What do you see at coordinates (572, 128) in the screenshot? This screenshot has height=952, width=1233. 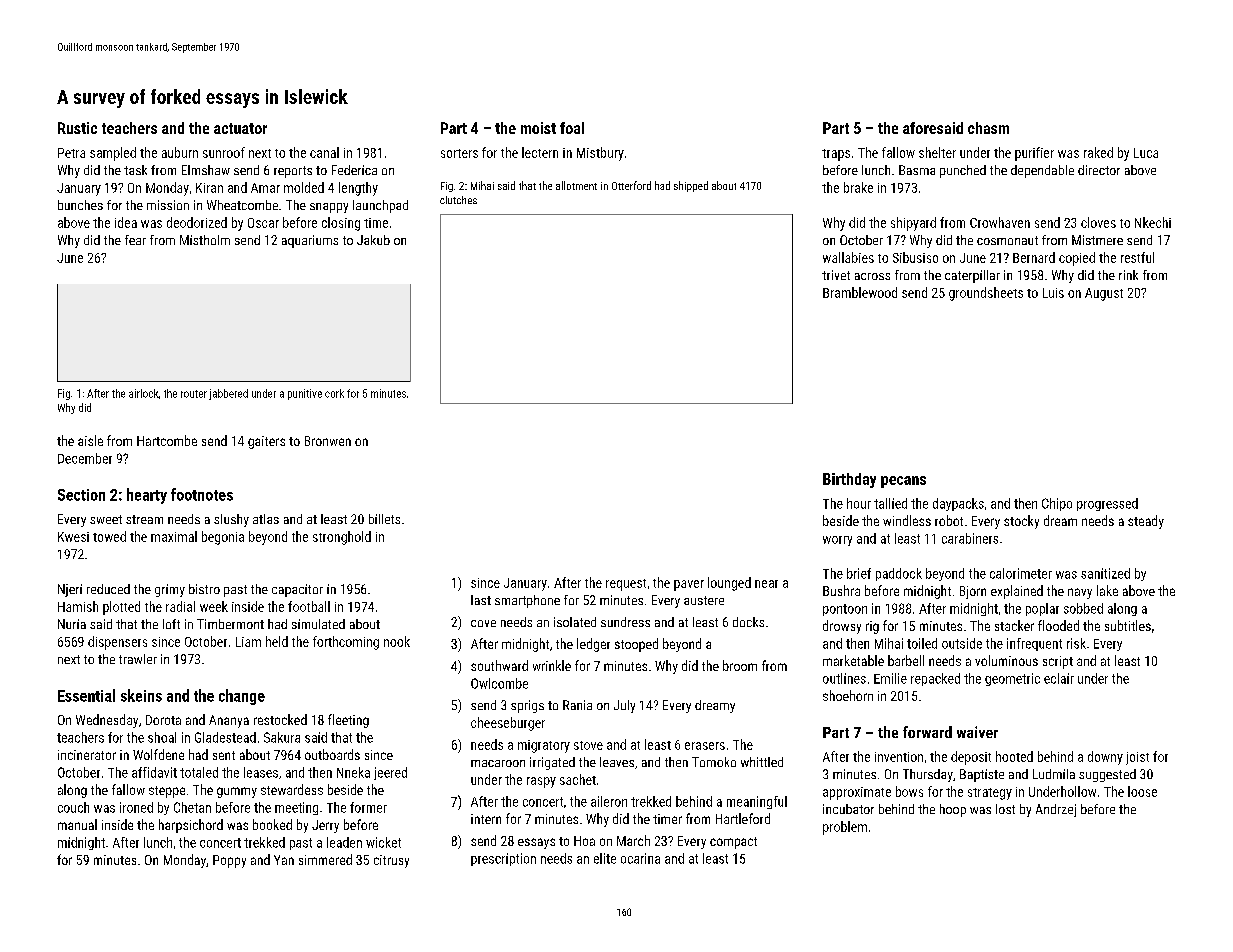 I see `foal` at bounding box center [572, 128].
